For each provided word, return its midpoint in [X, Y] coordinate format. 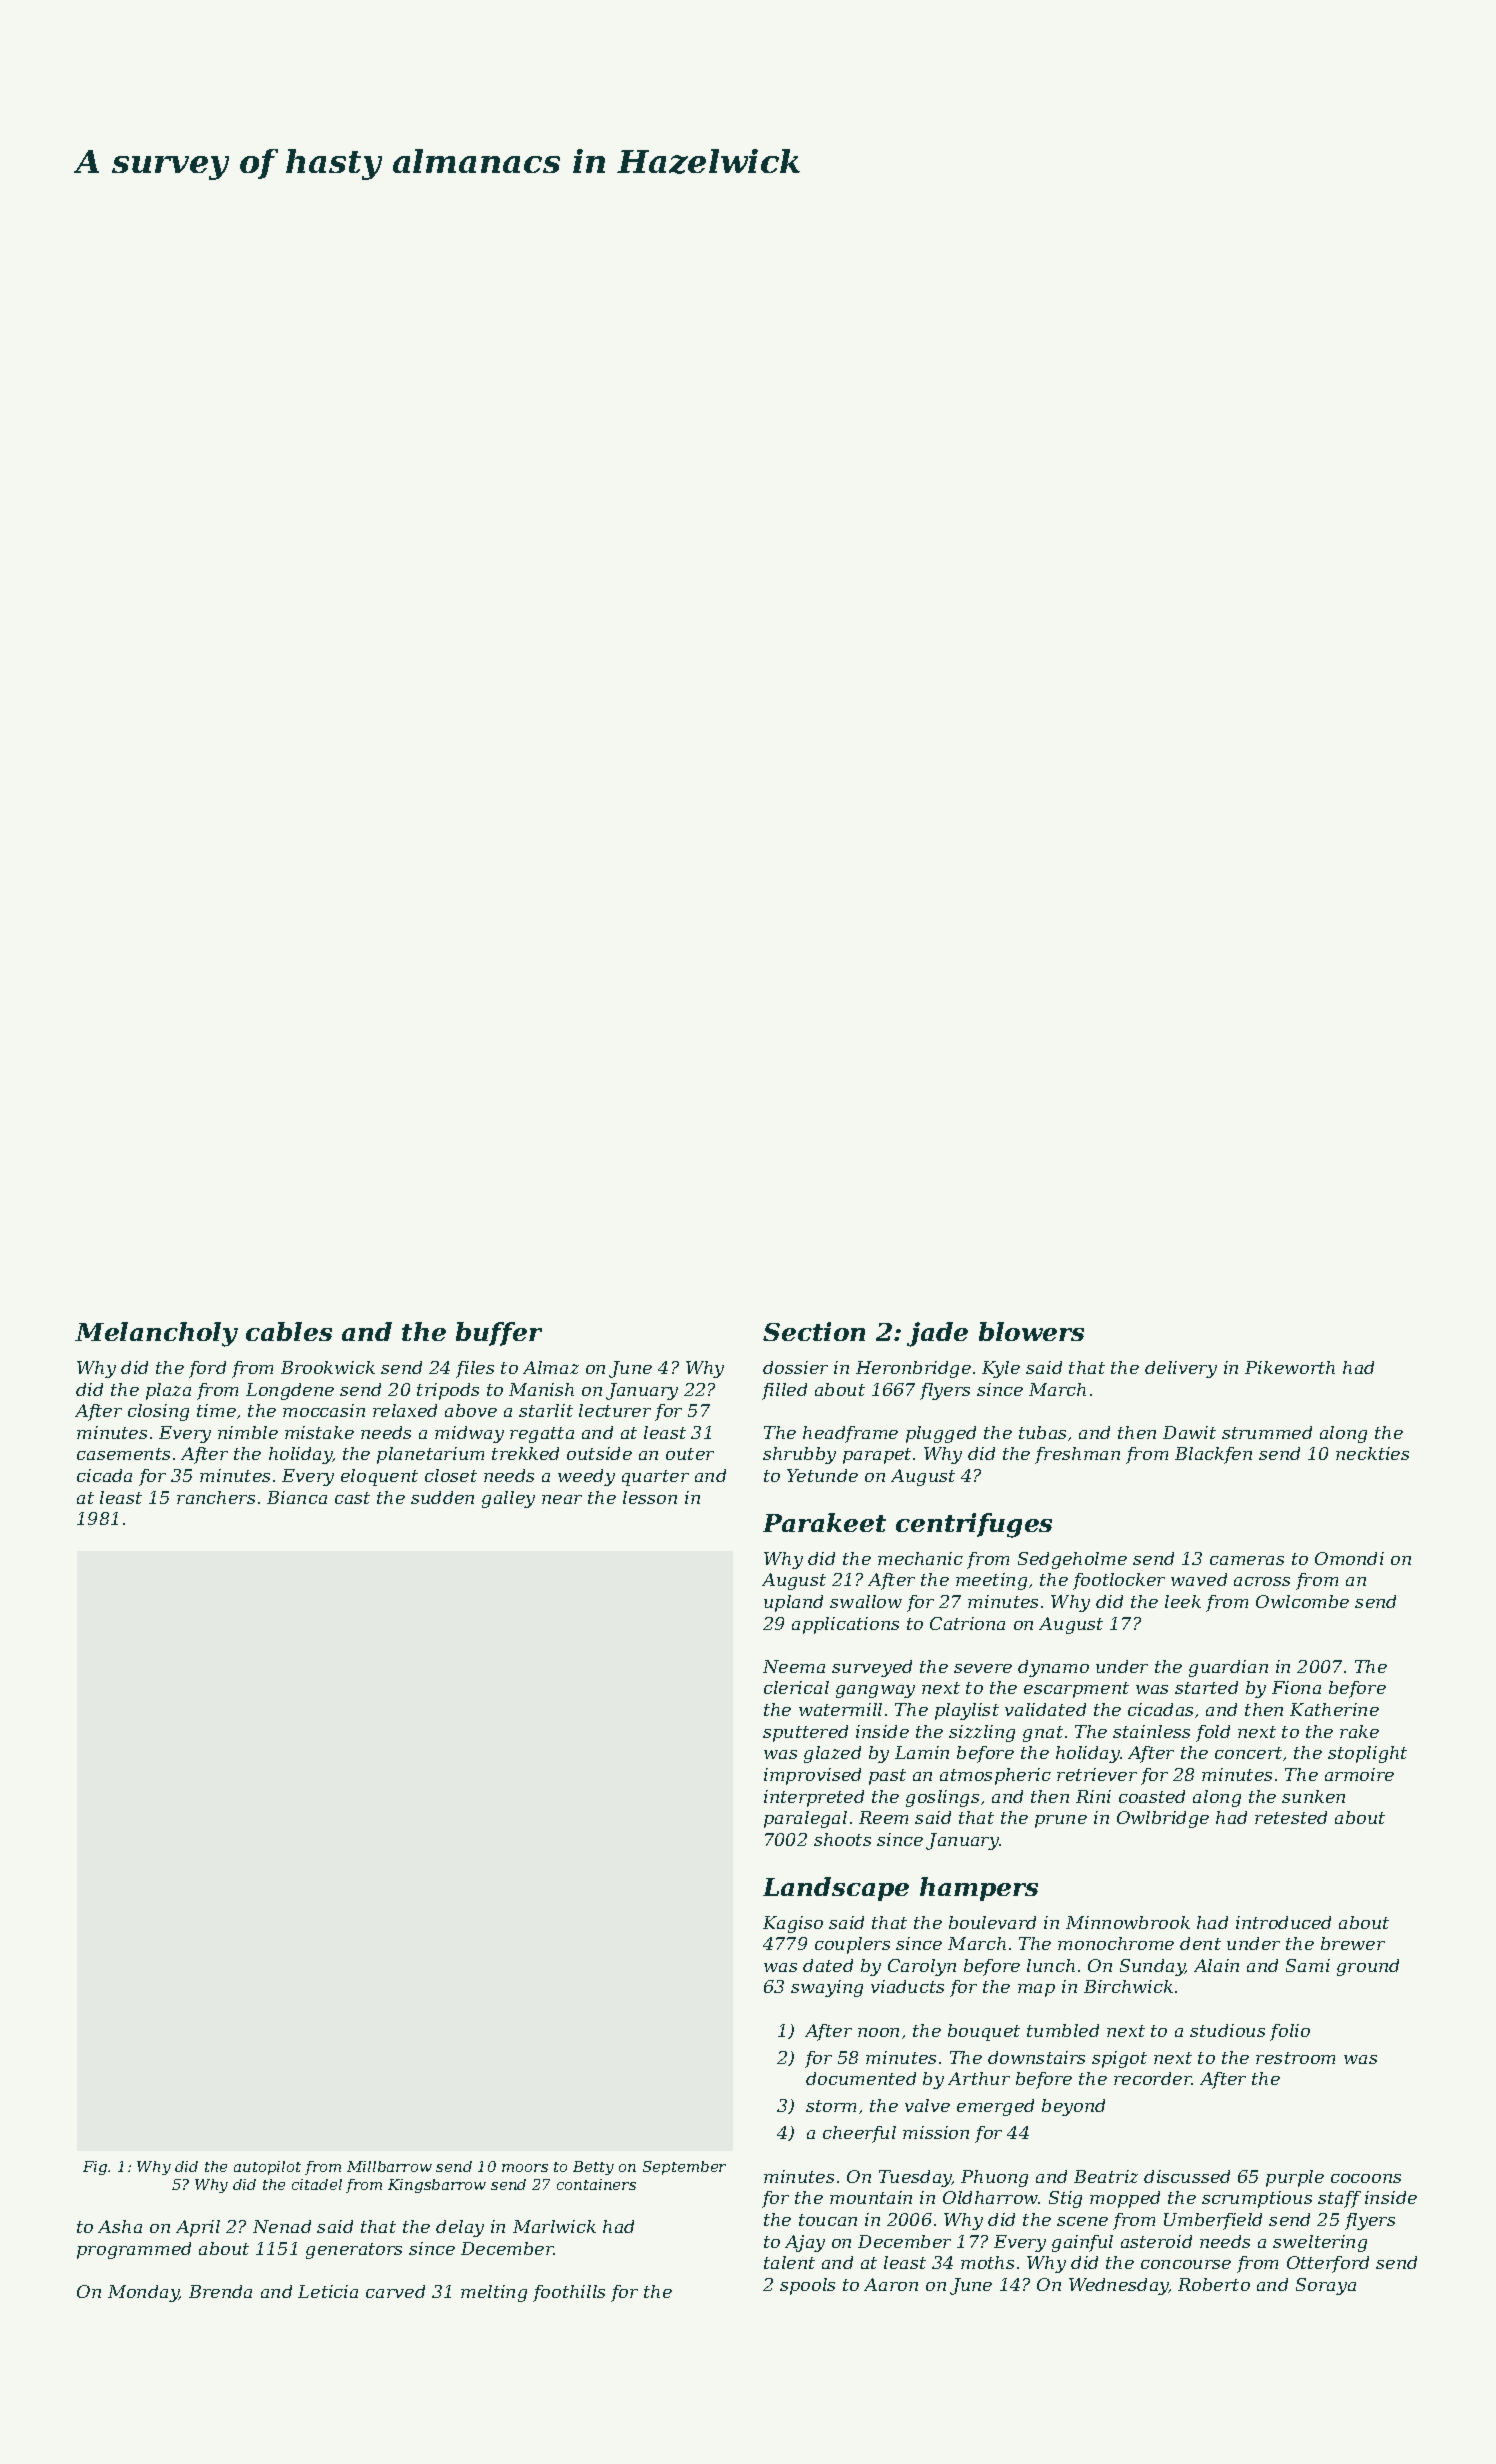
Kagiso [793, 1924]
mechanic [920, 1558]
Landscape [836, 1889]
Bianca [297, 1497]
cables [289, 1331]
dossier [795, 1367]
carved [395, 2291]
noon [878, 2032]
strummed [1267, 1432]
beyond [1073, 2107]
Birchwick [1128, 1986]
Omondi [1349, 1558]
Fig [95, 2168]
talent [789, 2262]
